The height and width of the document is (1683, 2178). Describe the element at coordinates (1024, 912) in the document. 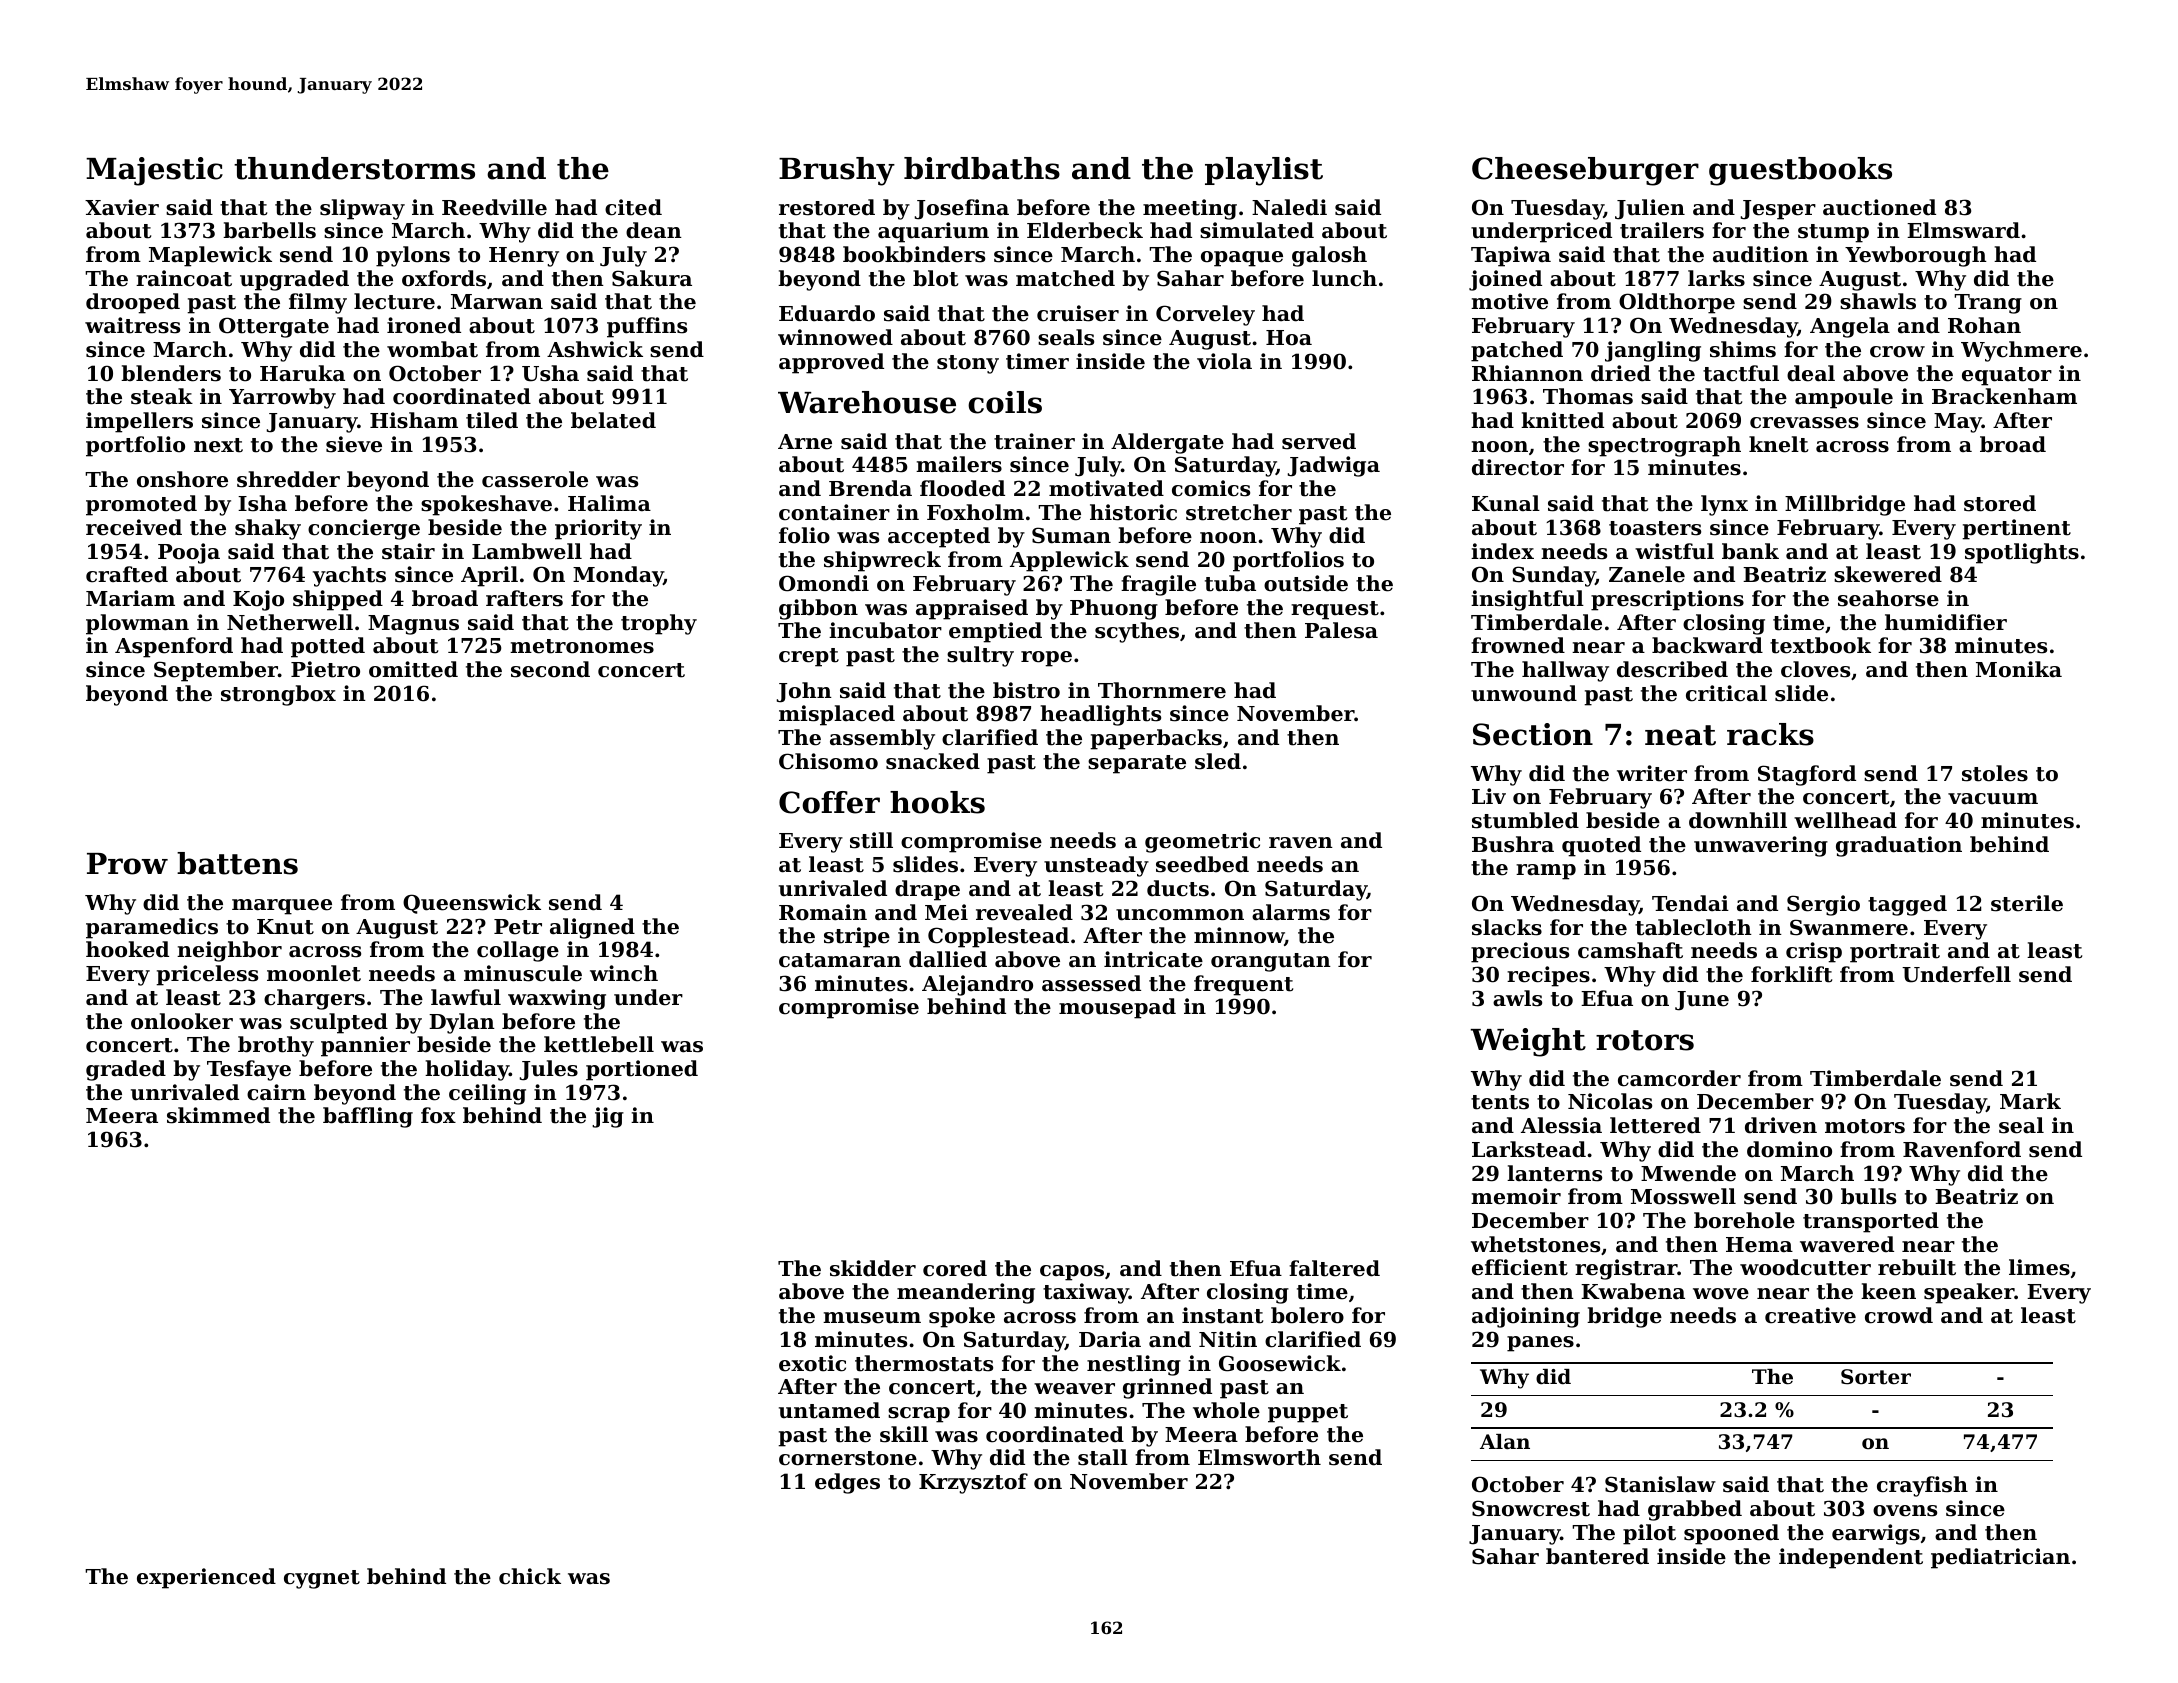

I see `revealed` at that location.
